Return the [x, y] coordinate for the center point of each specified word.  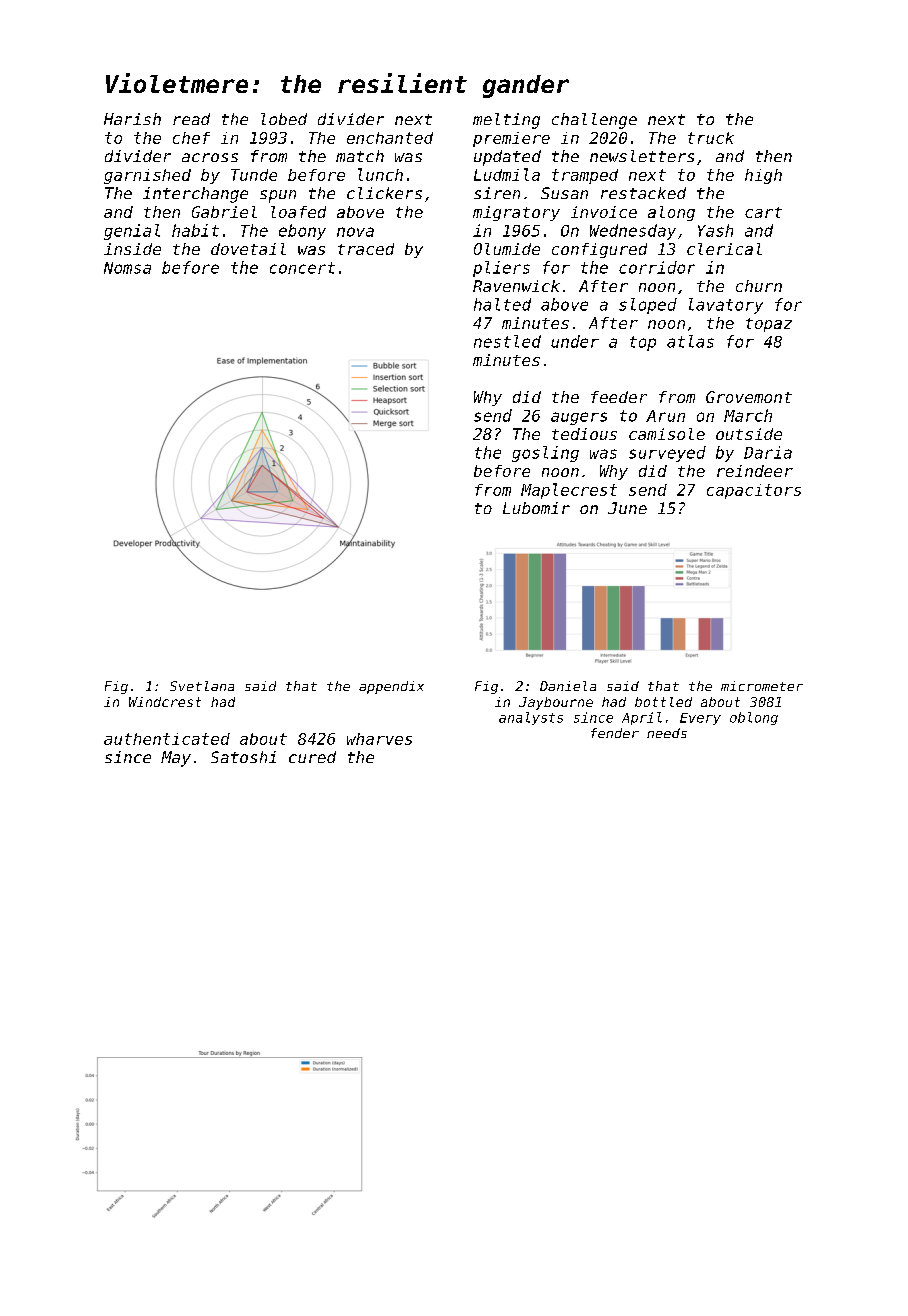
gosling [545, 454]
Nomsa [127, 268]
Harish [132, 119]
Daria [768, 452]
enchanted [390, 138]
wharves [379, 739]
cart [763, 212]
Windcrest [165, 702]
